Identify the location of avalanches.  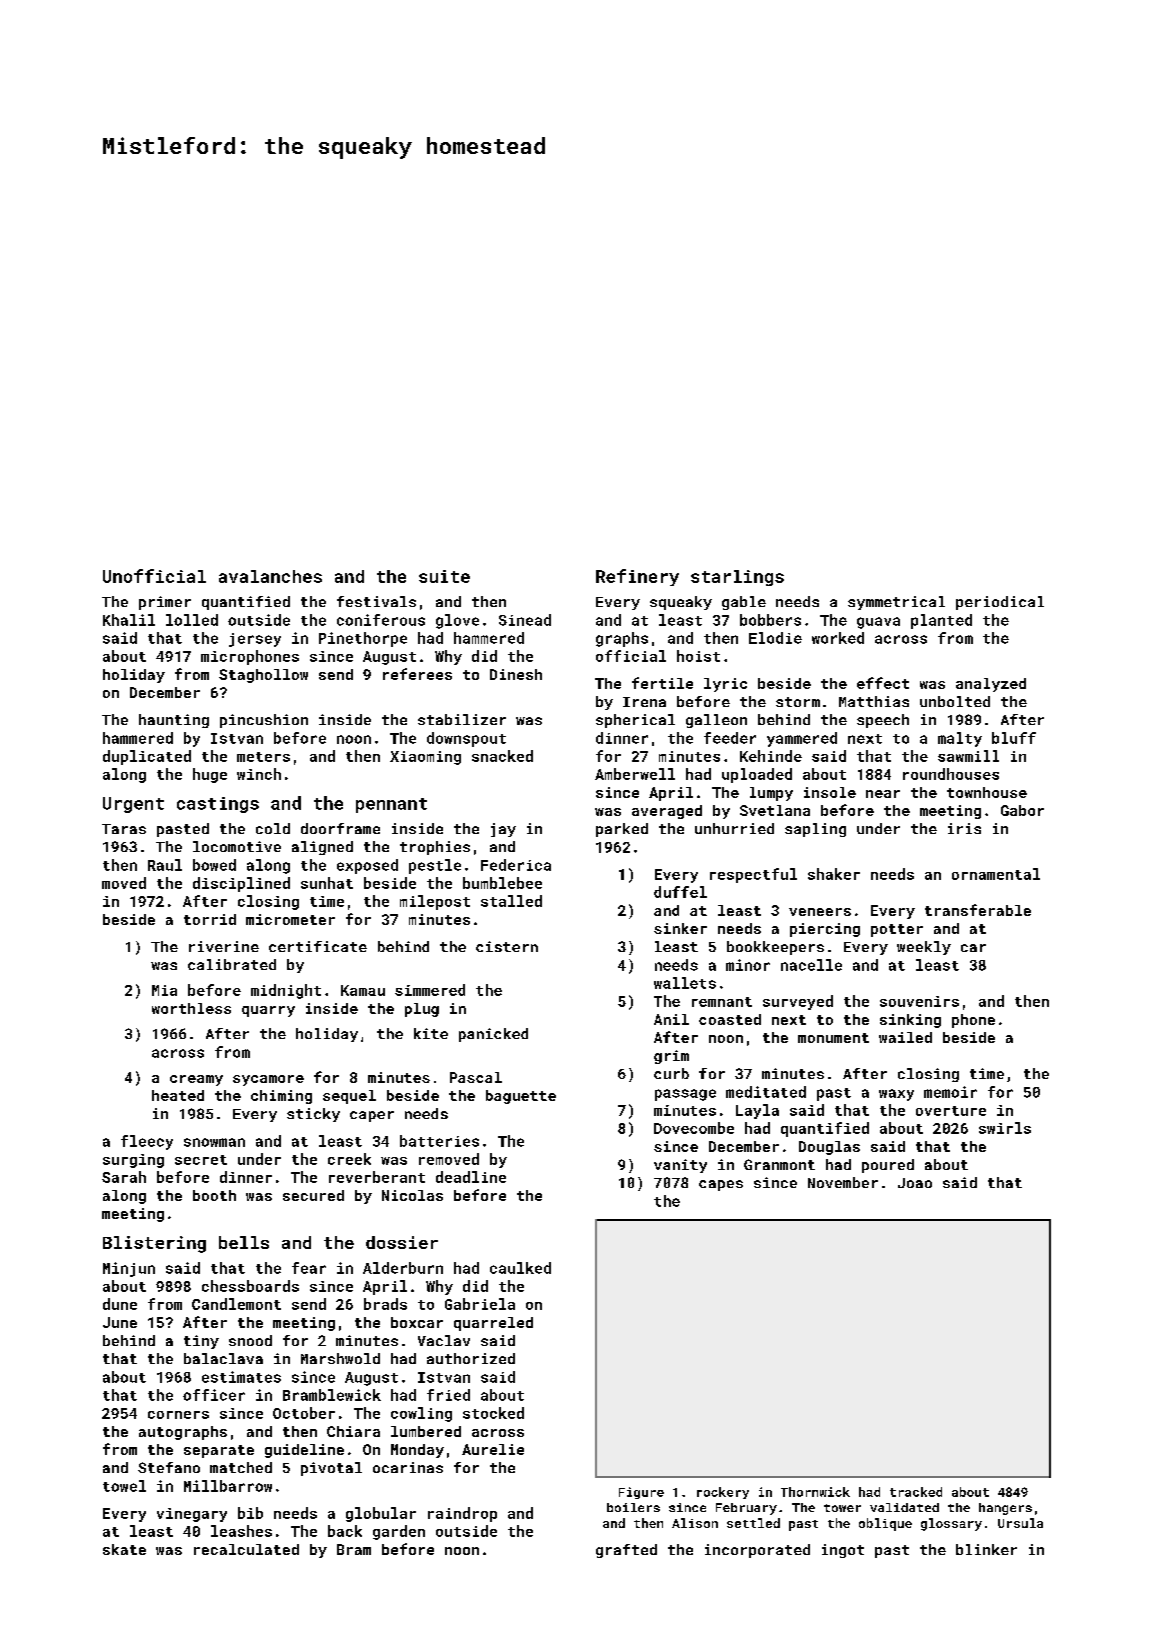
(270, 576).
